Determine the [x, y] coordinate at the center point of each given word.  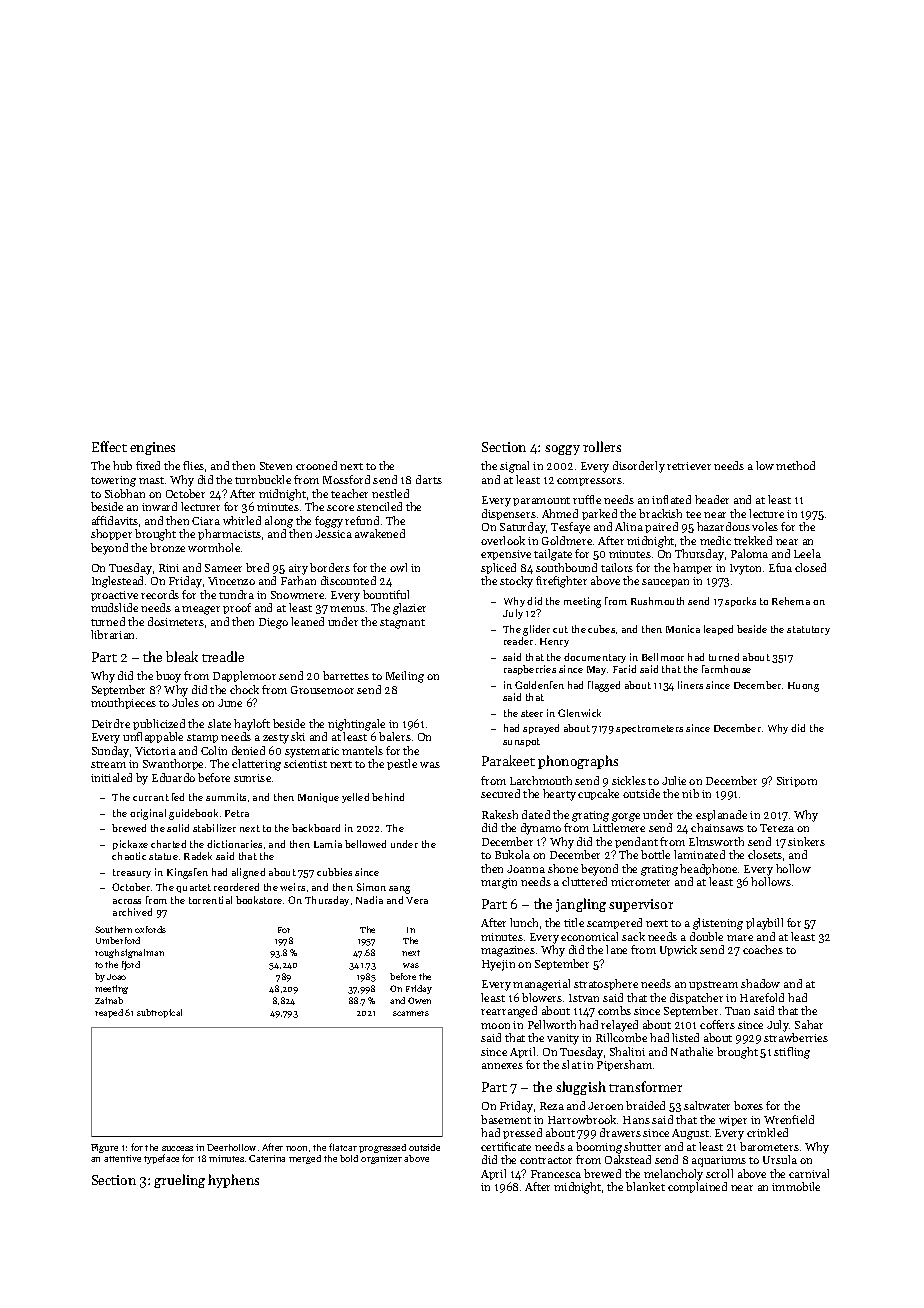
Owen [419, 1000]
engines [152, 448]
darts [429, 479]
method [795, 465]
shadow [760, 983]
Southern [113, 929]
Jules [185, 702]
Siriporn [797, 782]
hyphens [233, 1181]
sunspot [521, 742]
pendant [636, 842]
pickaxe [130, 845]
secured [500, 793]
